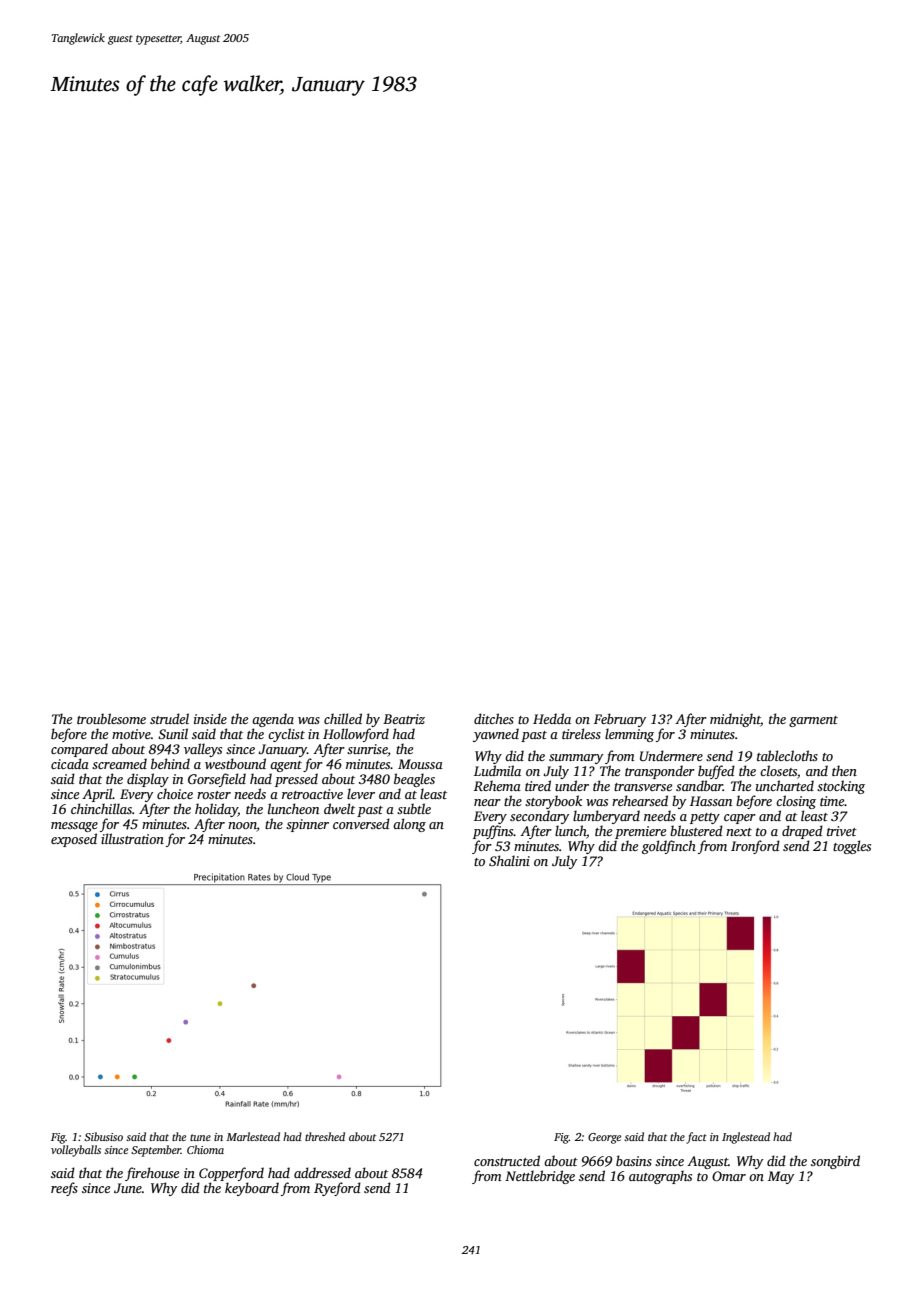 The height and width of the document is (1308, 924). I want to click on Ironford, so click(755, 847).
